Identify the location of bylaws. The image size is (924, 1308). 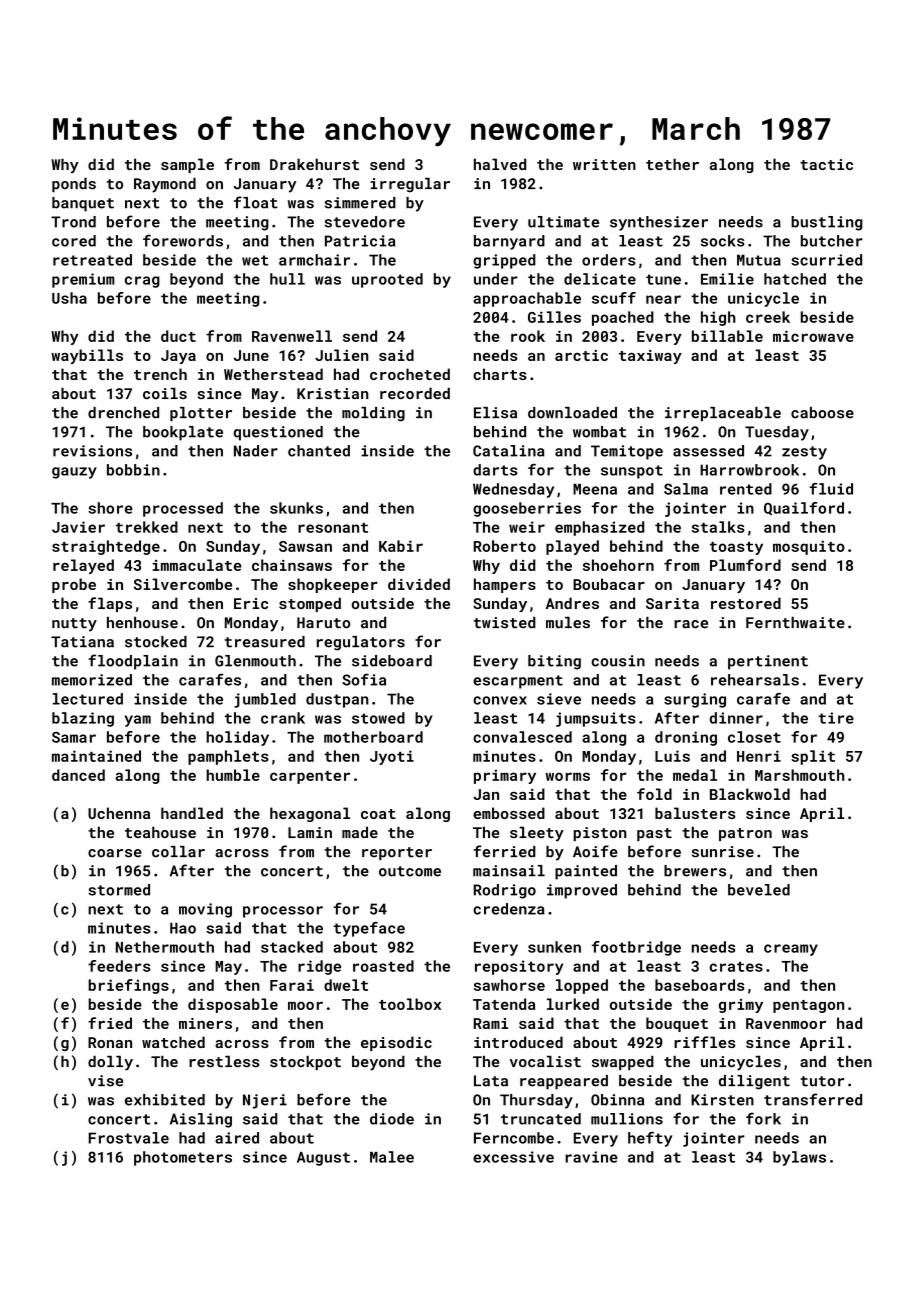
(799, 1158).
